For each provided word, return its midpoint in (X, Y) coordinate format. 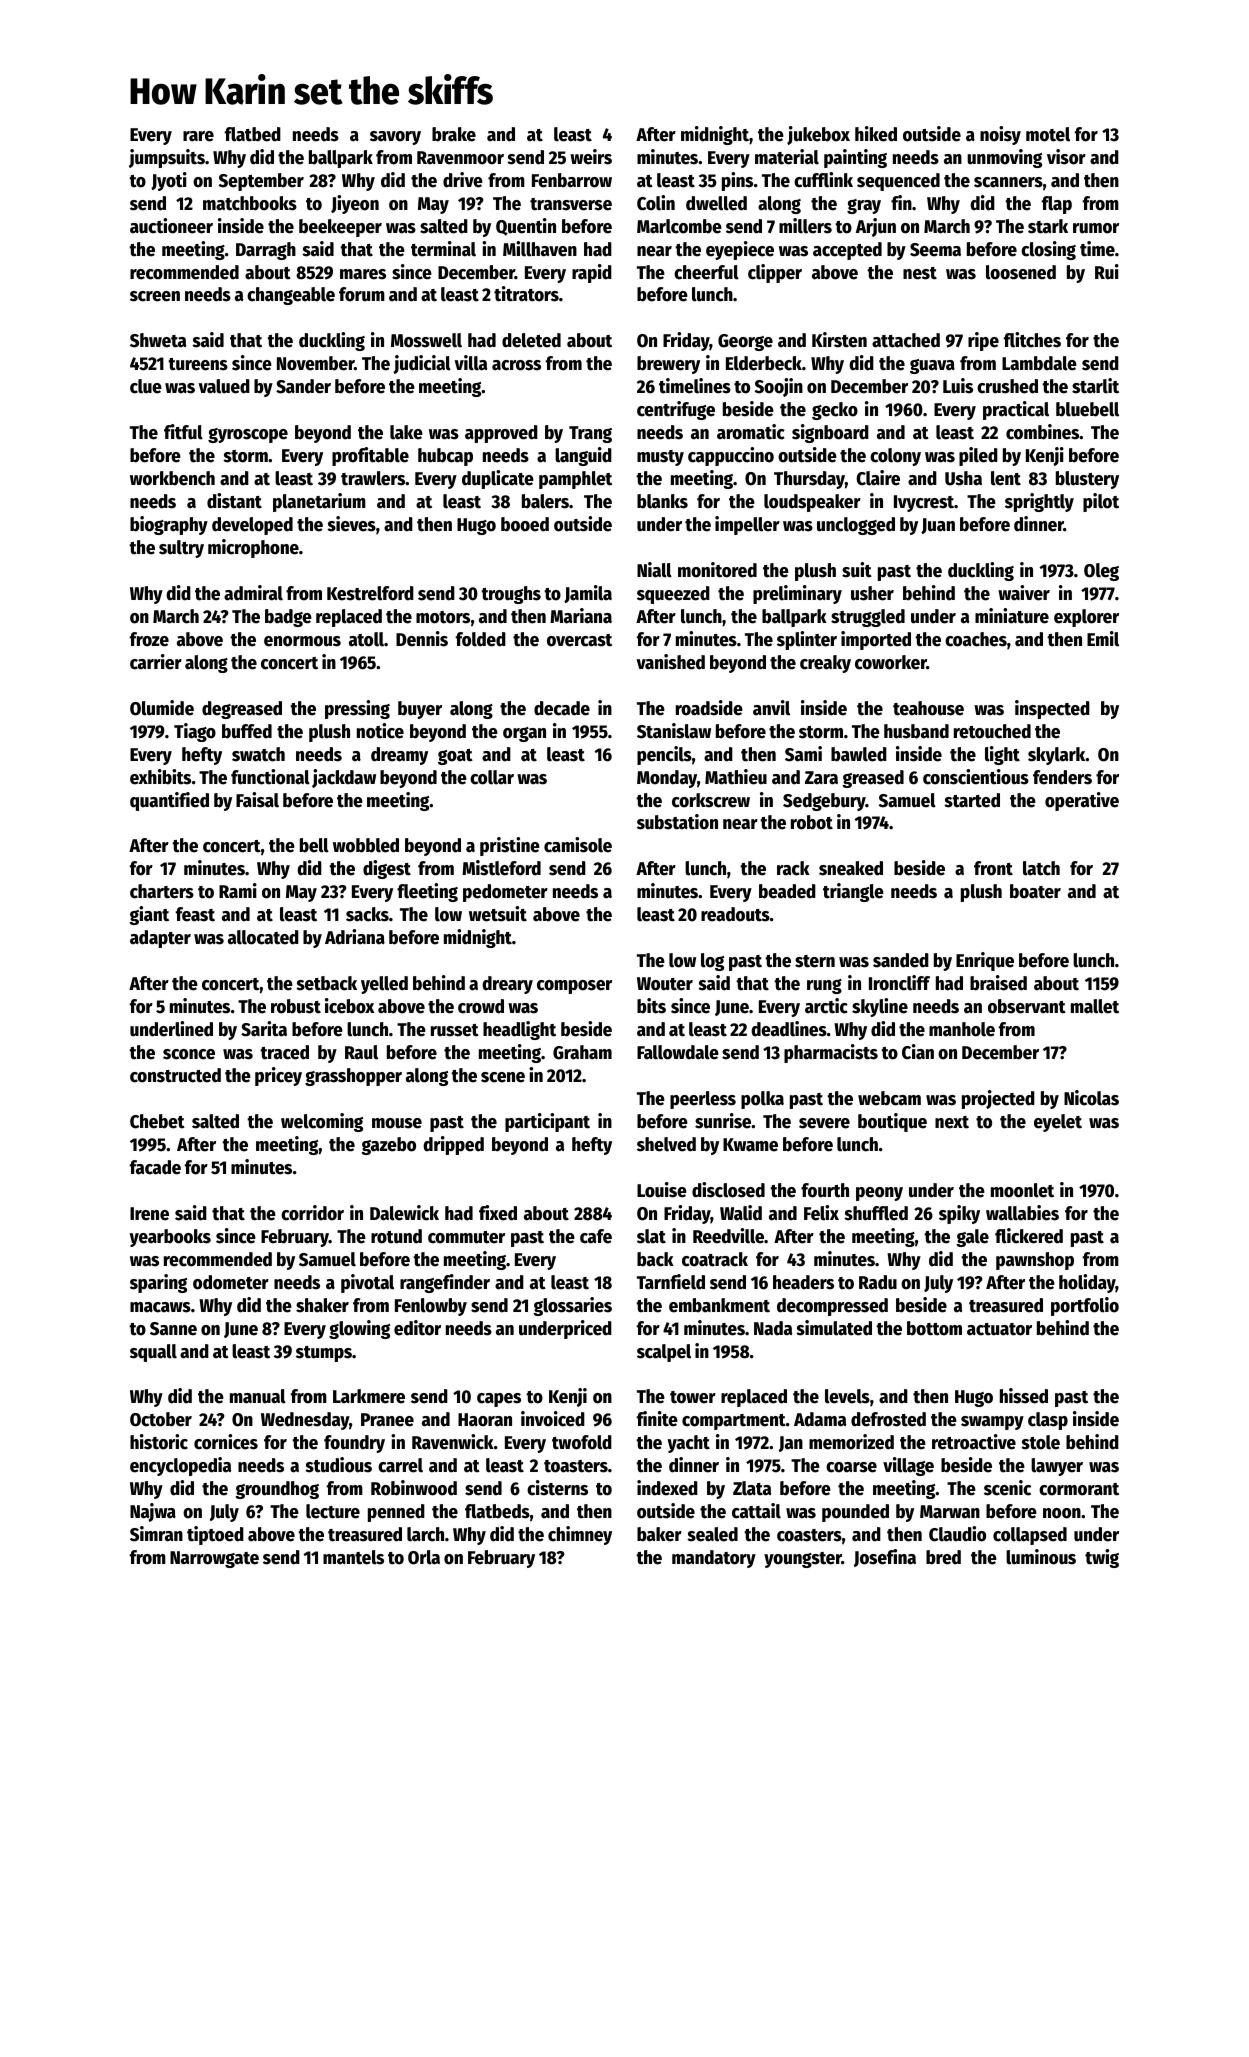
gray (864, 206)
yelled (384, 985)
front (993, 868)
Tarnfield (671, 1282)
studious (338, 1465)
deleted (531, 340)
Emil (1103, 639)
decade (562, 708)
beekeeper (340, 228)
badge (288, 618)
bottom (934, 1328)
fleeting (427, 892)
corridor (312, 1213)
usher (872, 593)
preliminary (797, 594)
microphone (253, 548)
